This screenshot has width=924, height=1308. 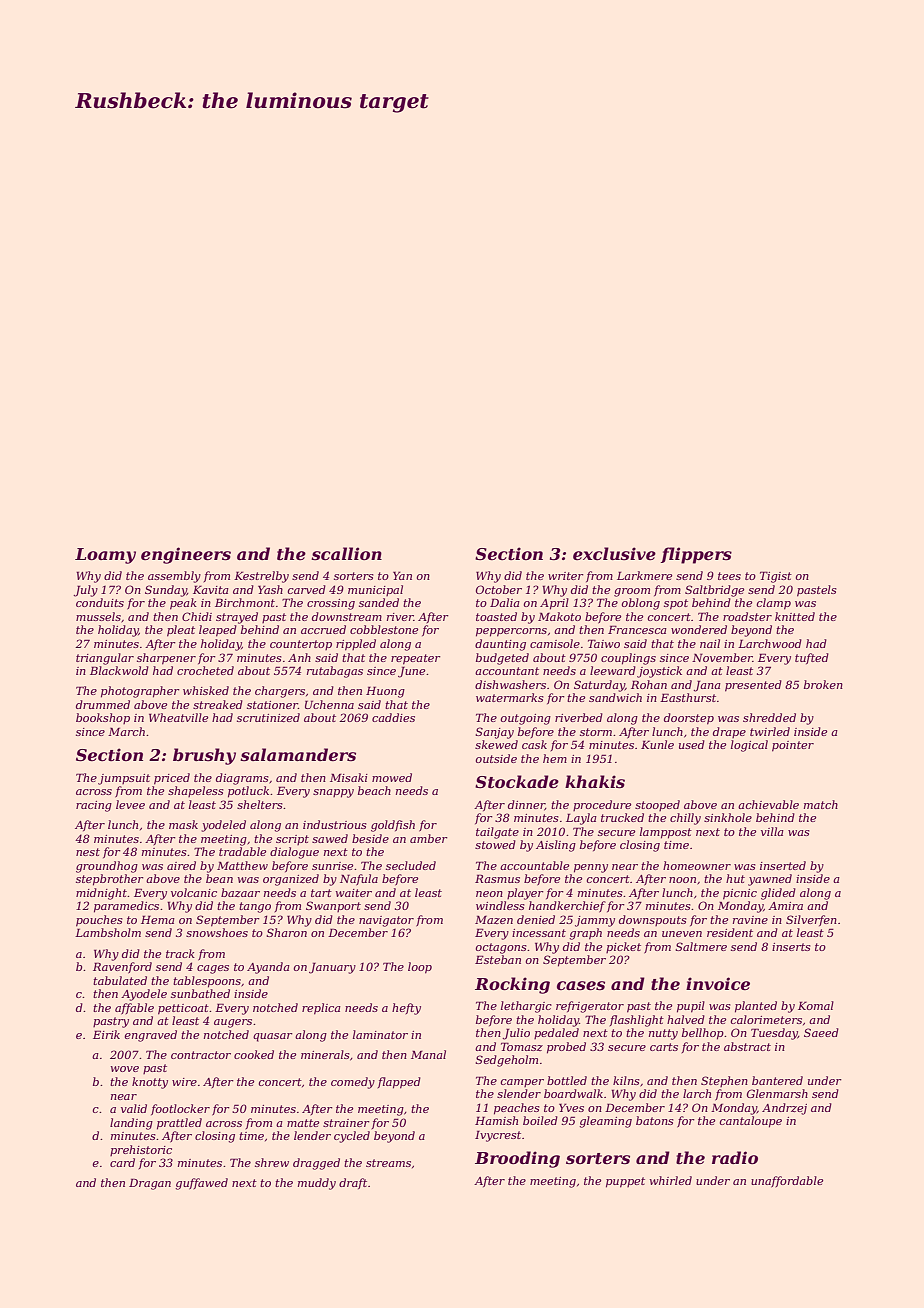 What do you see at coordinates (499, 589) in the screenshot?
I see `October` at bounding box center [499, 589].
